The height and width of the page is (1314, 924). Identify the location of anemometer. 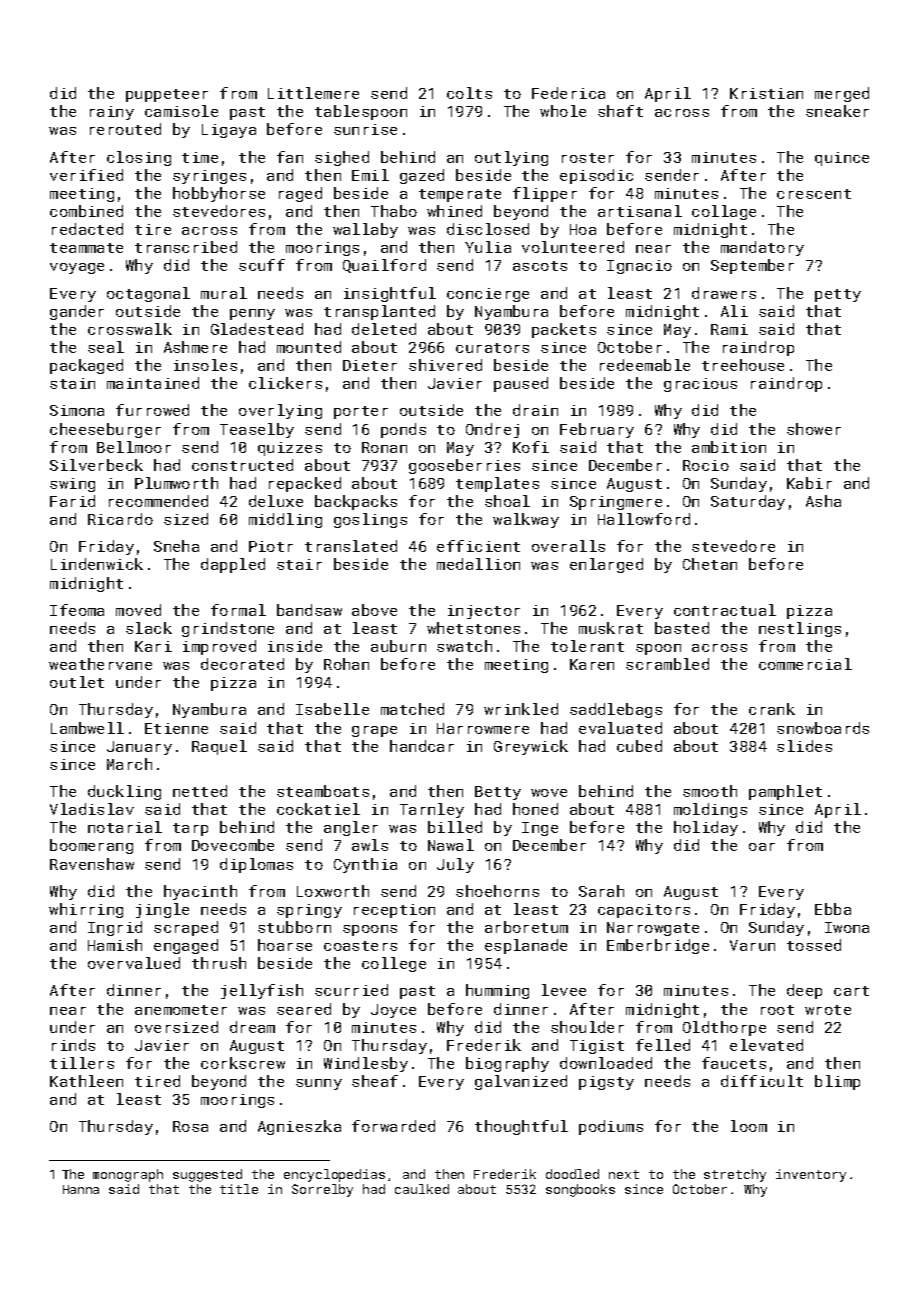
(181, 1010).
